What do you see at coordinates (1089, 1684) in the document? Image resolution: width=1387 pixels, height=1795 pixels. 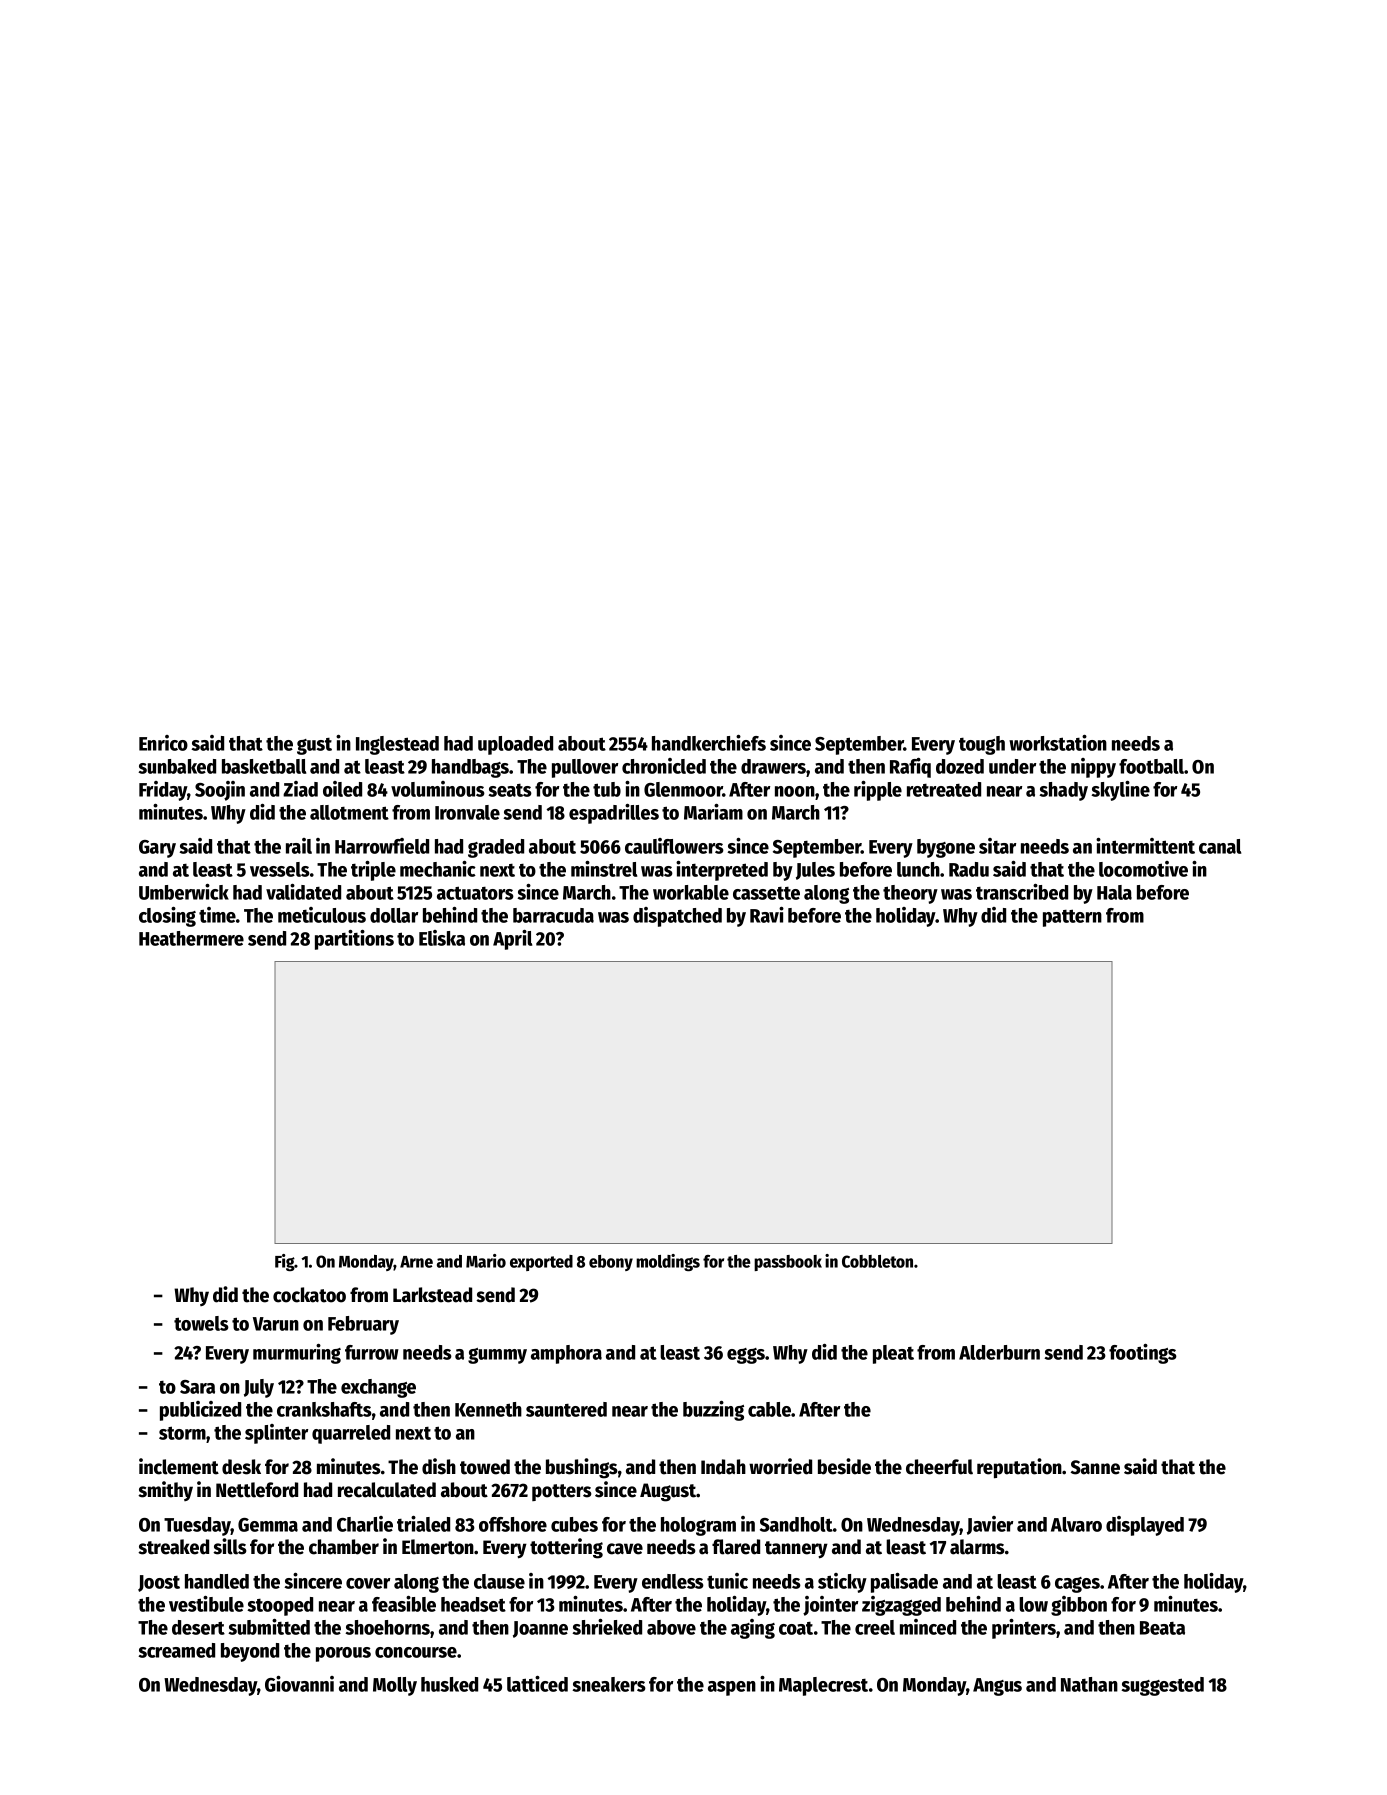 I see `Nathan` at bounding box center [1089, 1684].
